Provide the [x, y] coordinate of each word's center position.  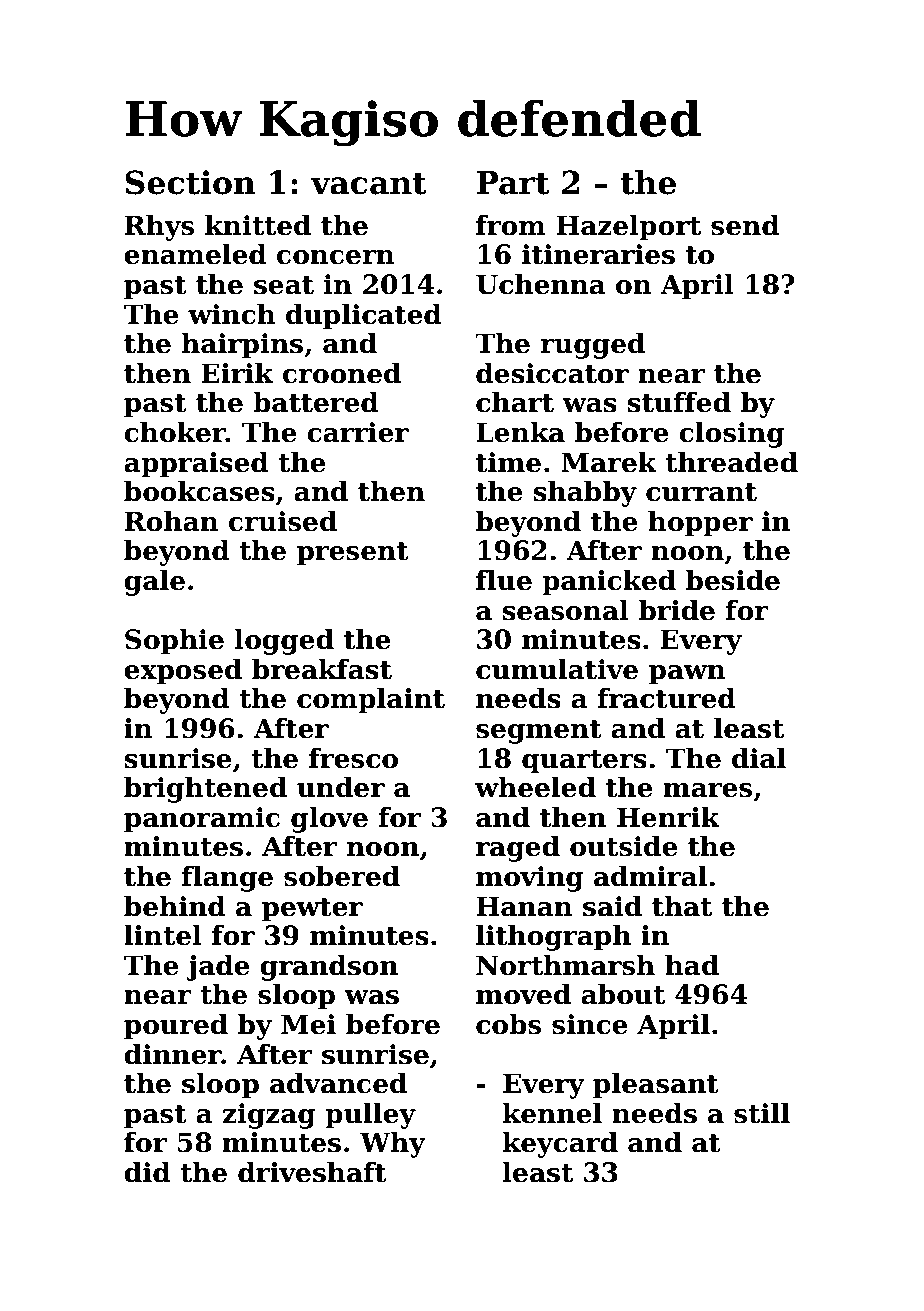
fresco [353, 758]
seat [284, 285]
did [147, 1172]
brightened [205, 789]
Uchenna [541, 284]
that [682, 906]
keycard [560, 1144]
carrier [358, 432]
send [745, 225]
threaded [731, 462]
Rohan [172, 521]
